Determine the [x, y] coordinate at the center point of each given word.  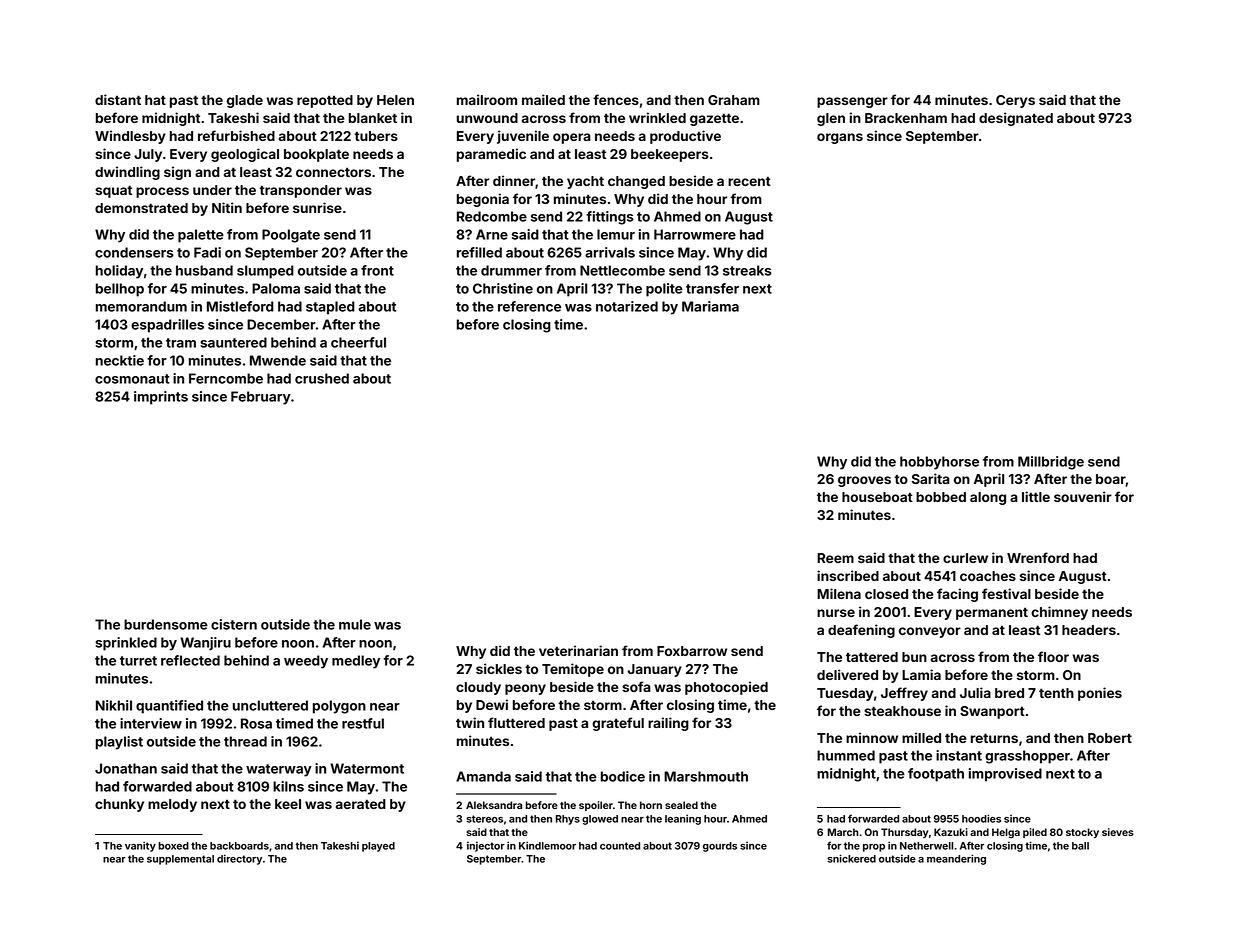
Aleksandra [494, 805]
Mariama [710, 306]
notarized [627, 306]
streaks [747, 270]
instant [959, 755]
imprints [161, 398]
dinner [514, 180]
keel [288, 804]
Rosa [256, 723]
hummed [846, 755]
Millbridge [1051, 463]
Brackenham [906, 118]
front [377, 270]
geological [245, 155]
